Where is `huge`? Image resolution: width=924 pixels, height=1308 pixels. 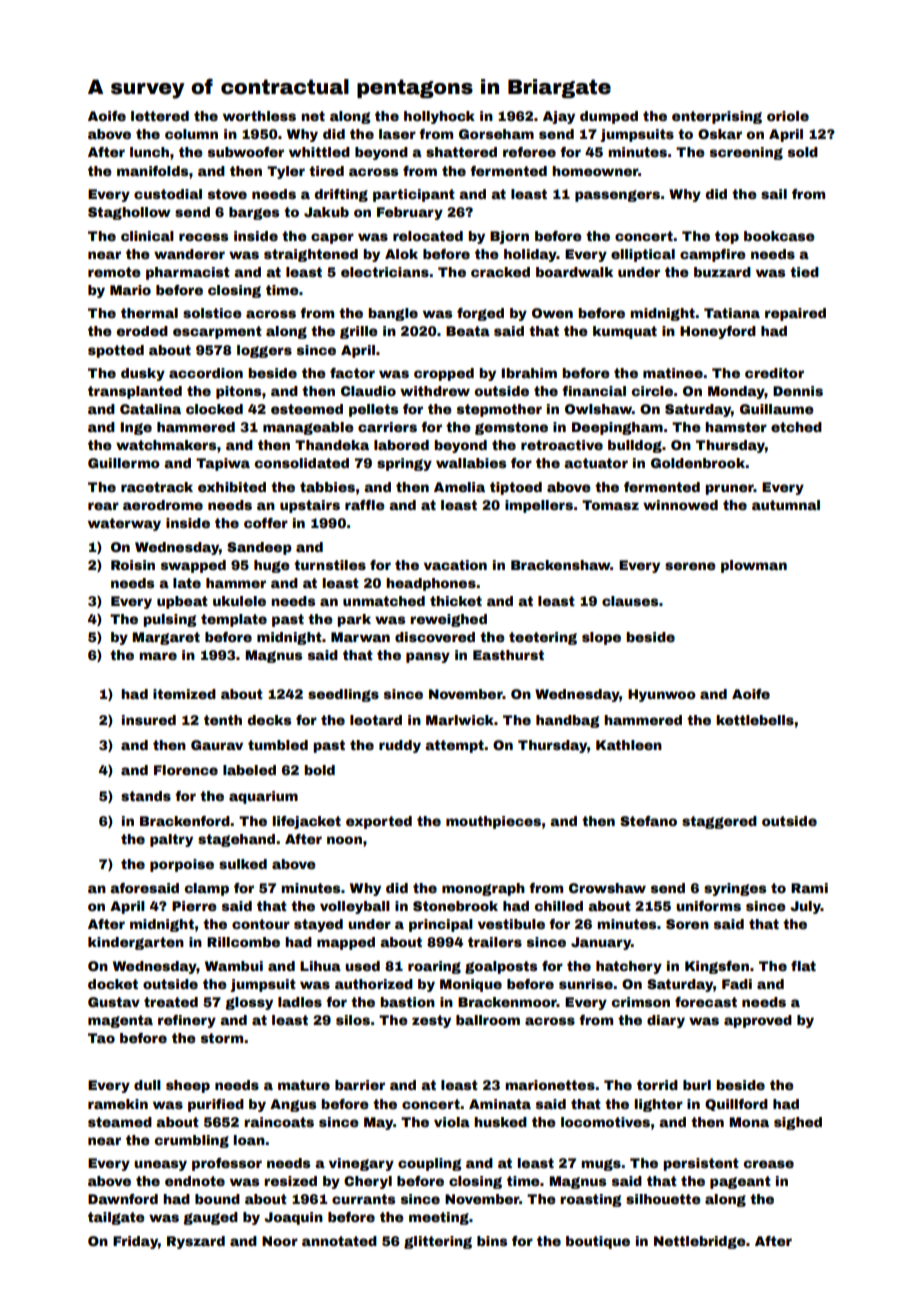
huge is located at coordinates (272, 566).
